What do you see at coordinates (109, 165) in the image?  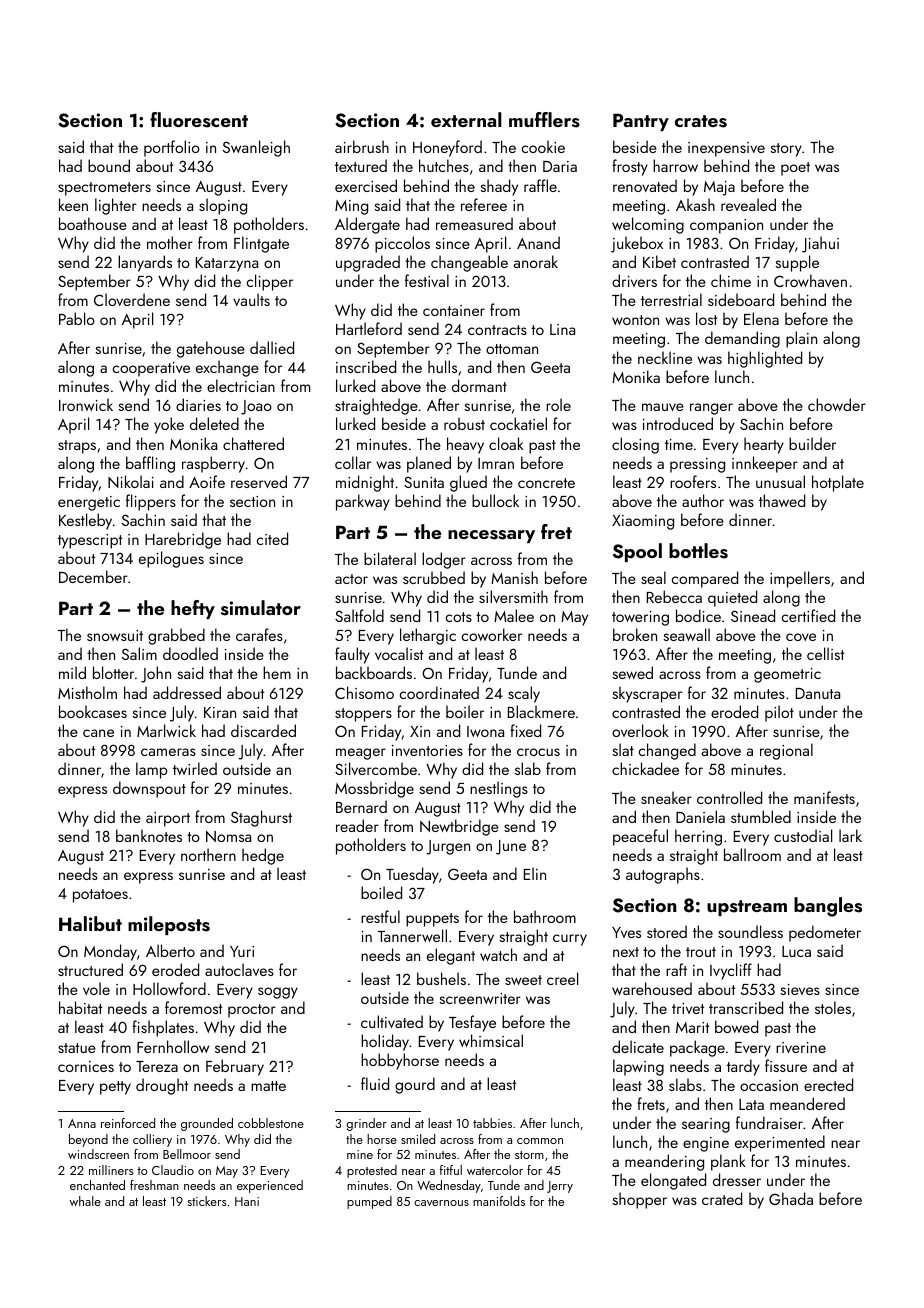 I see `bound` at bounding box center [109, 165].
